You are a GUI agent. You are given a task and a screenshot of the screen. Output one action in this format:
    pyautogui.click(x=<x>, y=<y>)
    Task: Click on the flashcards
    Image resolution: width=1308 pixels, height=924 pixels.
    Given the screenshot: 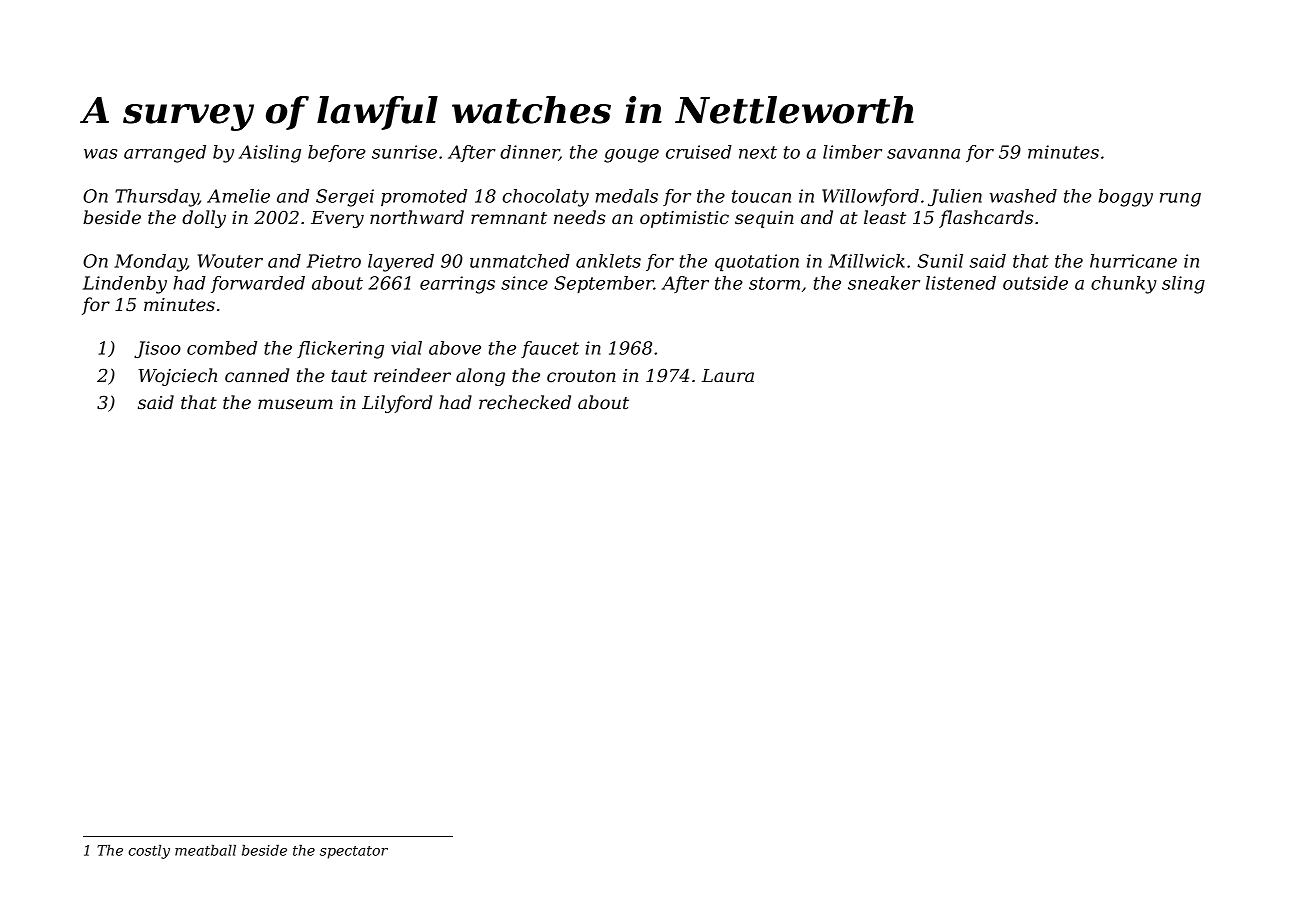 What is the action you would take?
    pyautogui.click(x=986, y=219)
